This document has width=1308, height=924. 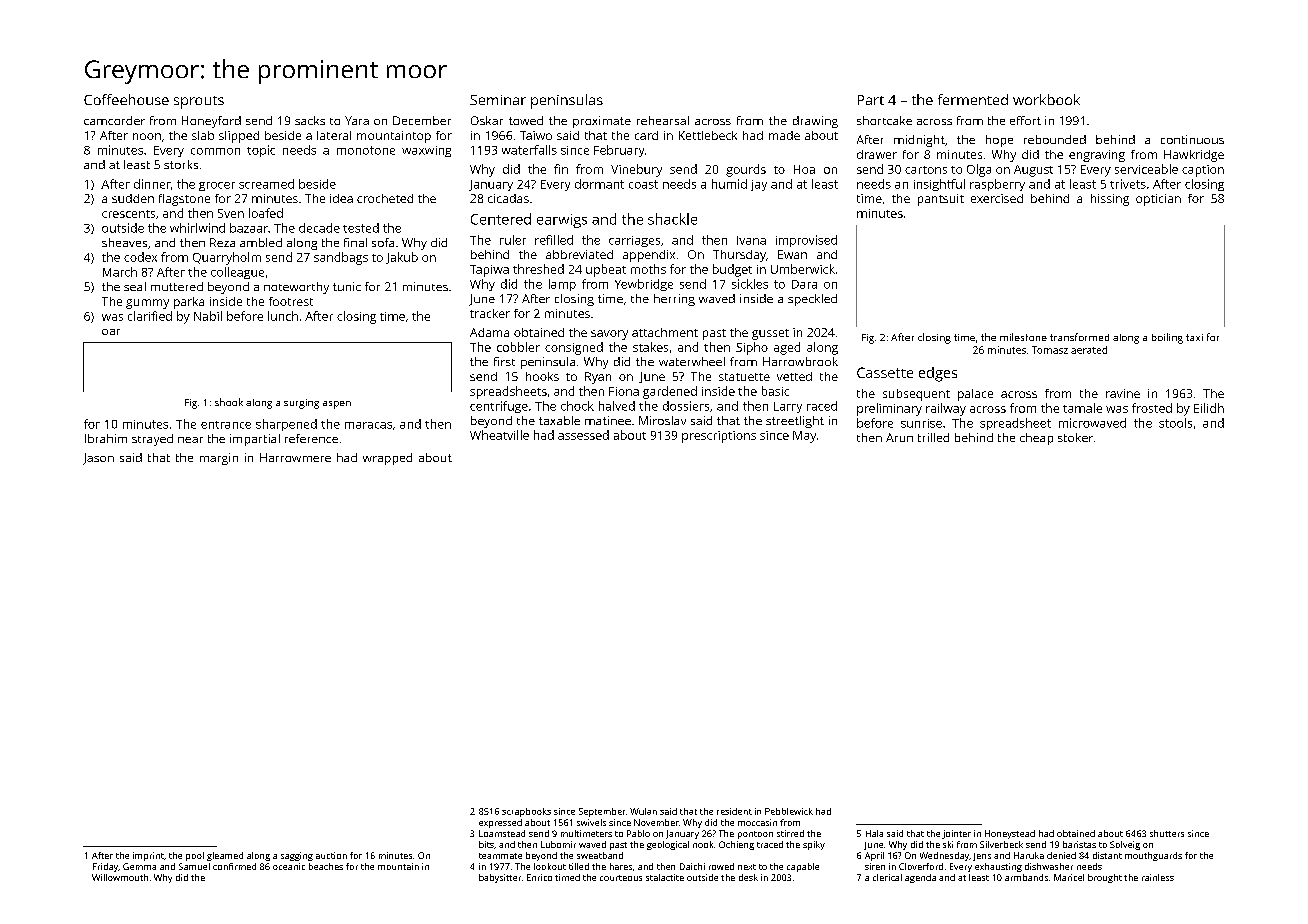 What do you see at coordinates (621, 866) in the document?
I see `hares` at bounding box center [621, 866].
